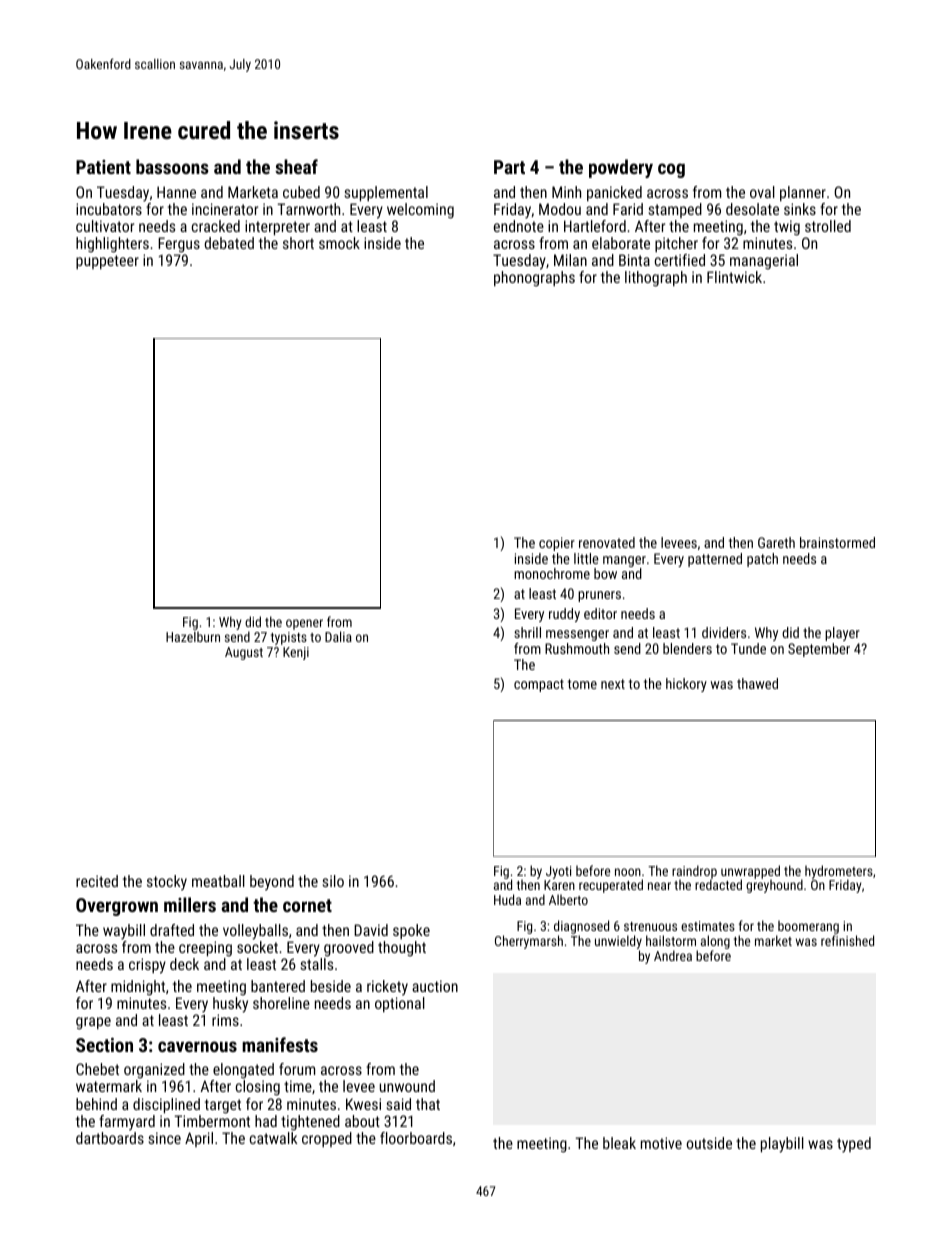 This page has width=952, height=1233. Describe the element at coordinates (671, 170) in the page. I see `cog` at that location.
